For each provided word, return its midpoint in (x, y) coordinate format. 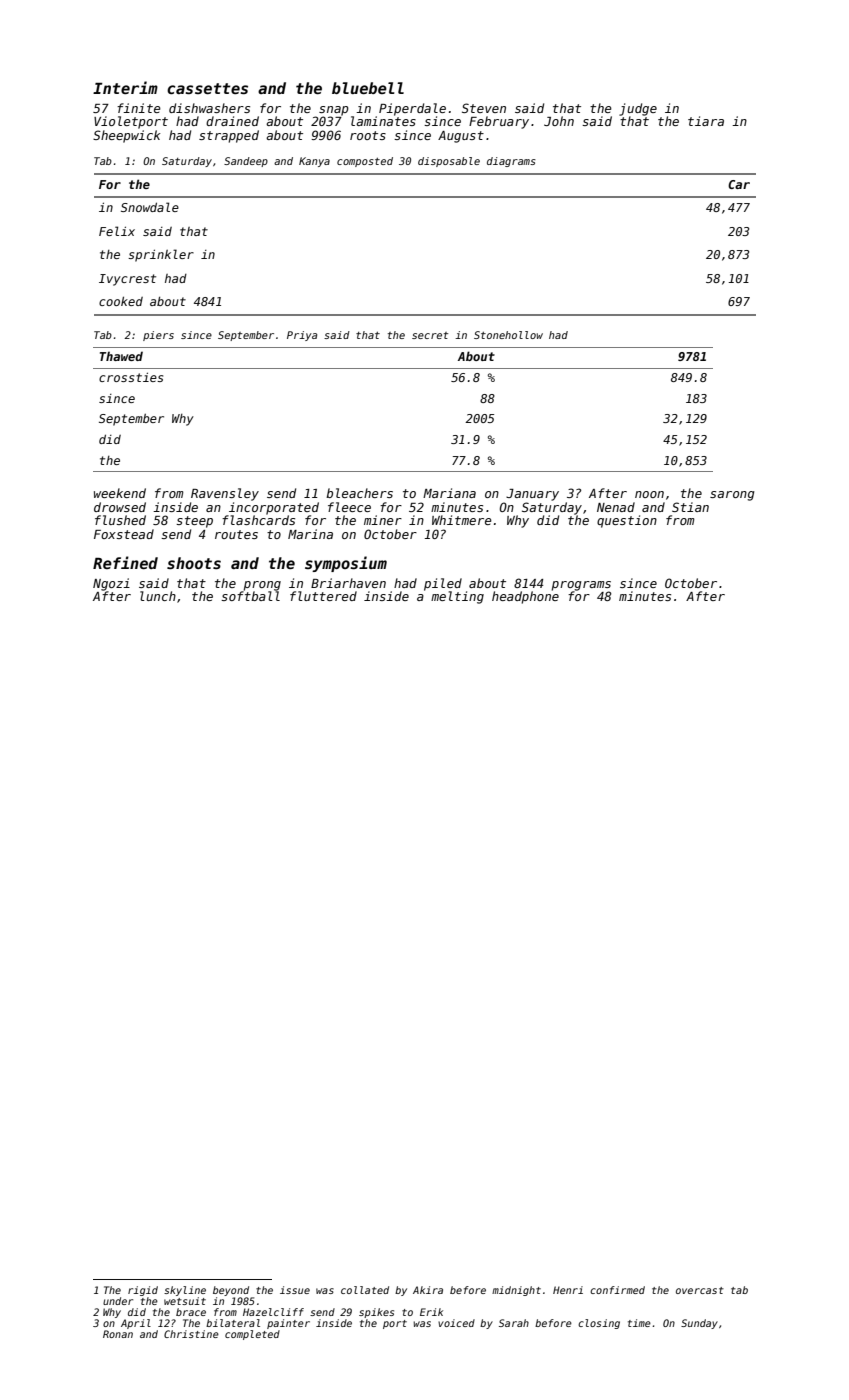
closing (599, 1324)
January (532, 495)
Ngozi (111, 584)
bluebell (368, 88)
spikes (376, 1313)
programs (581, 586)
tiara (706, 121)
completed (252, 1335)
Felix (117, 231)
